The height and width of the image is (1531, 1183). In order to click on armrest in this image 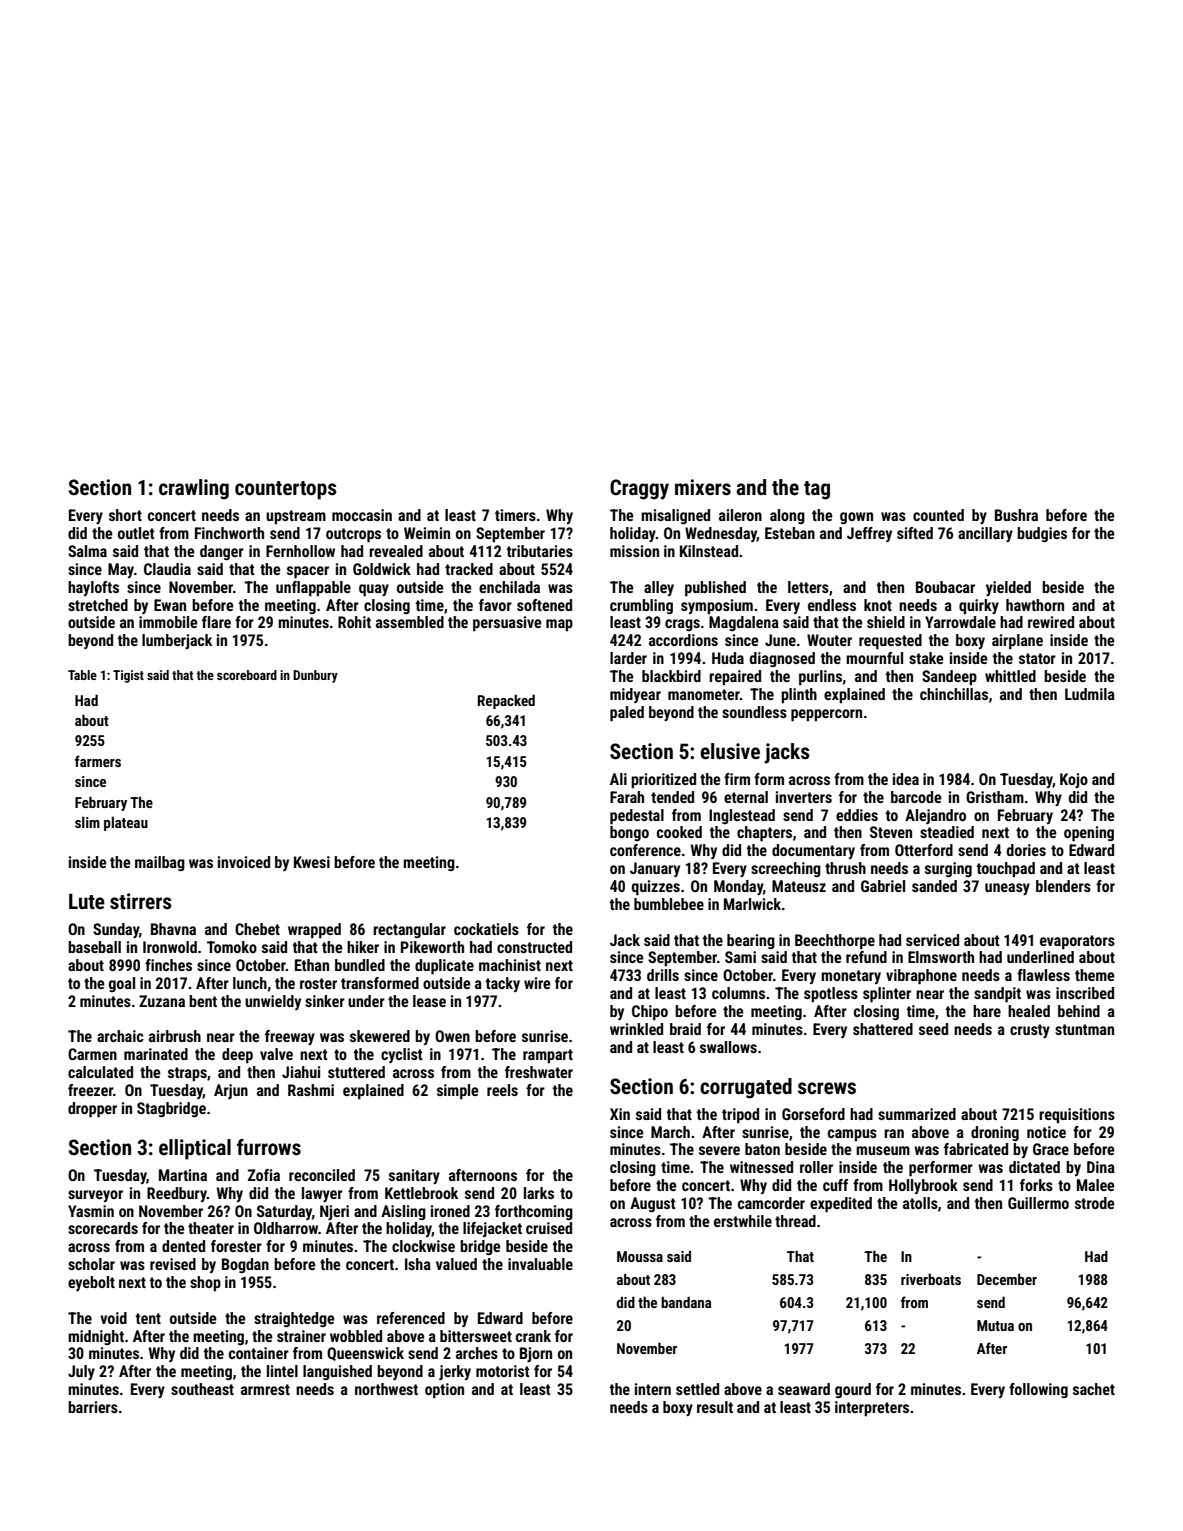, I will do `click(265, 1389)`.
